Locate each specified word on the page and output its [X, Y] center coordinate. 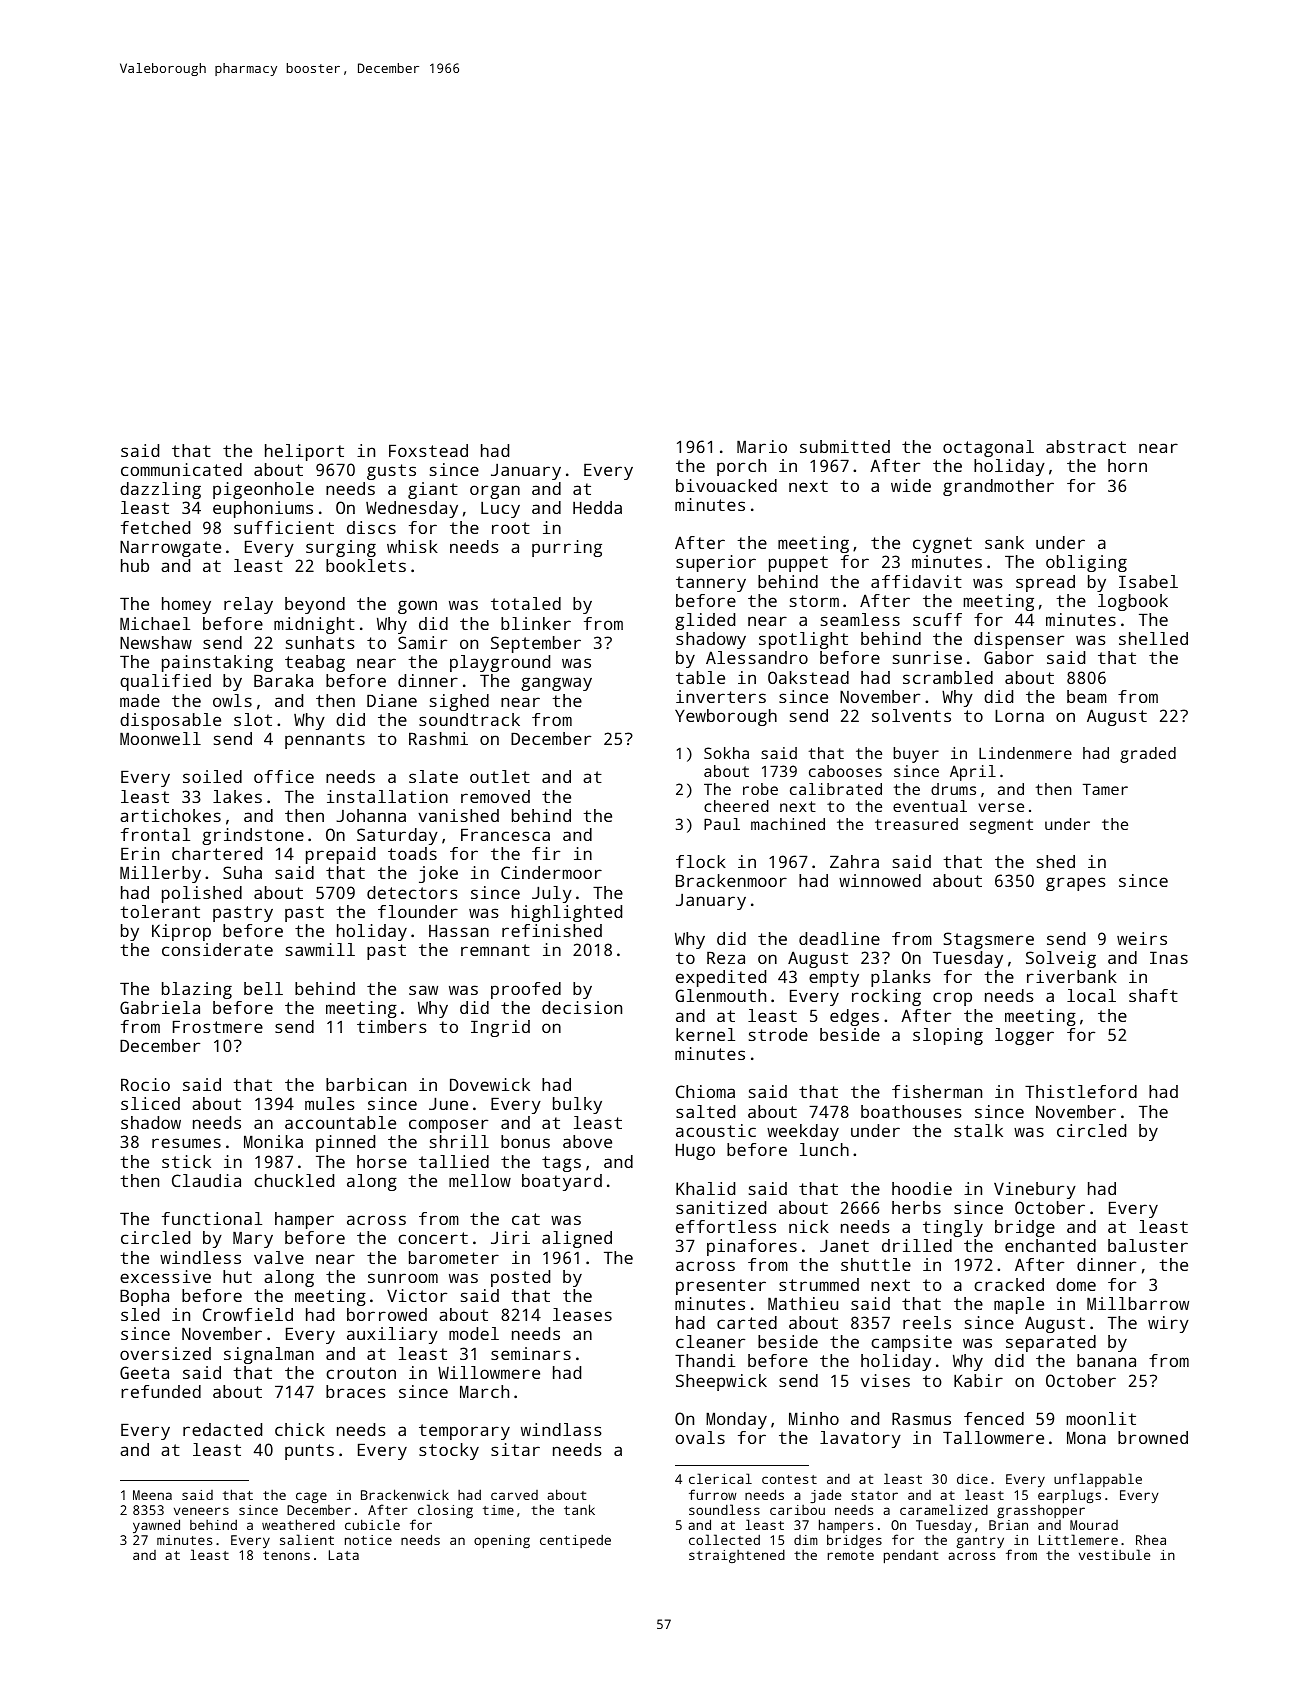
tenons [286, 1555]
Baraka [283, 680]
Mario [762, 446]
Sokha [726, 753]
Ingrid [500, 1028]
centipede [575, 1541]
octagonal [988, 448]
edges [854, 1017]
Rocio [145, 1084]
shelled [1153, 638]
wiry [1168, 1324]
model [474, 1333]
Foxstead [428, 450]
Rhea [1151, 1539]
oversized [165, 1353]
